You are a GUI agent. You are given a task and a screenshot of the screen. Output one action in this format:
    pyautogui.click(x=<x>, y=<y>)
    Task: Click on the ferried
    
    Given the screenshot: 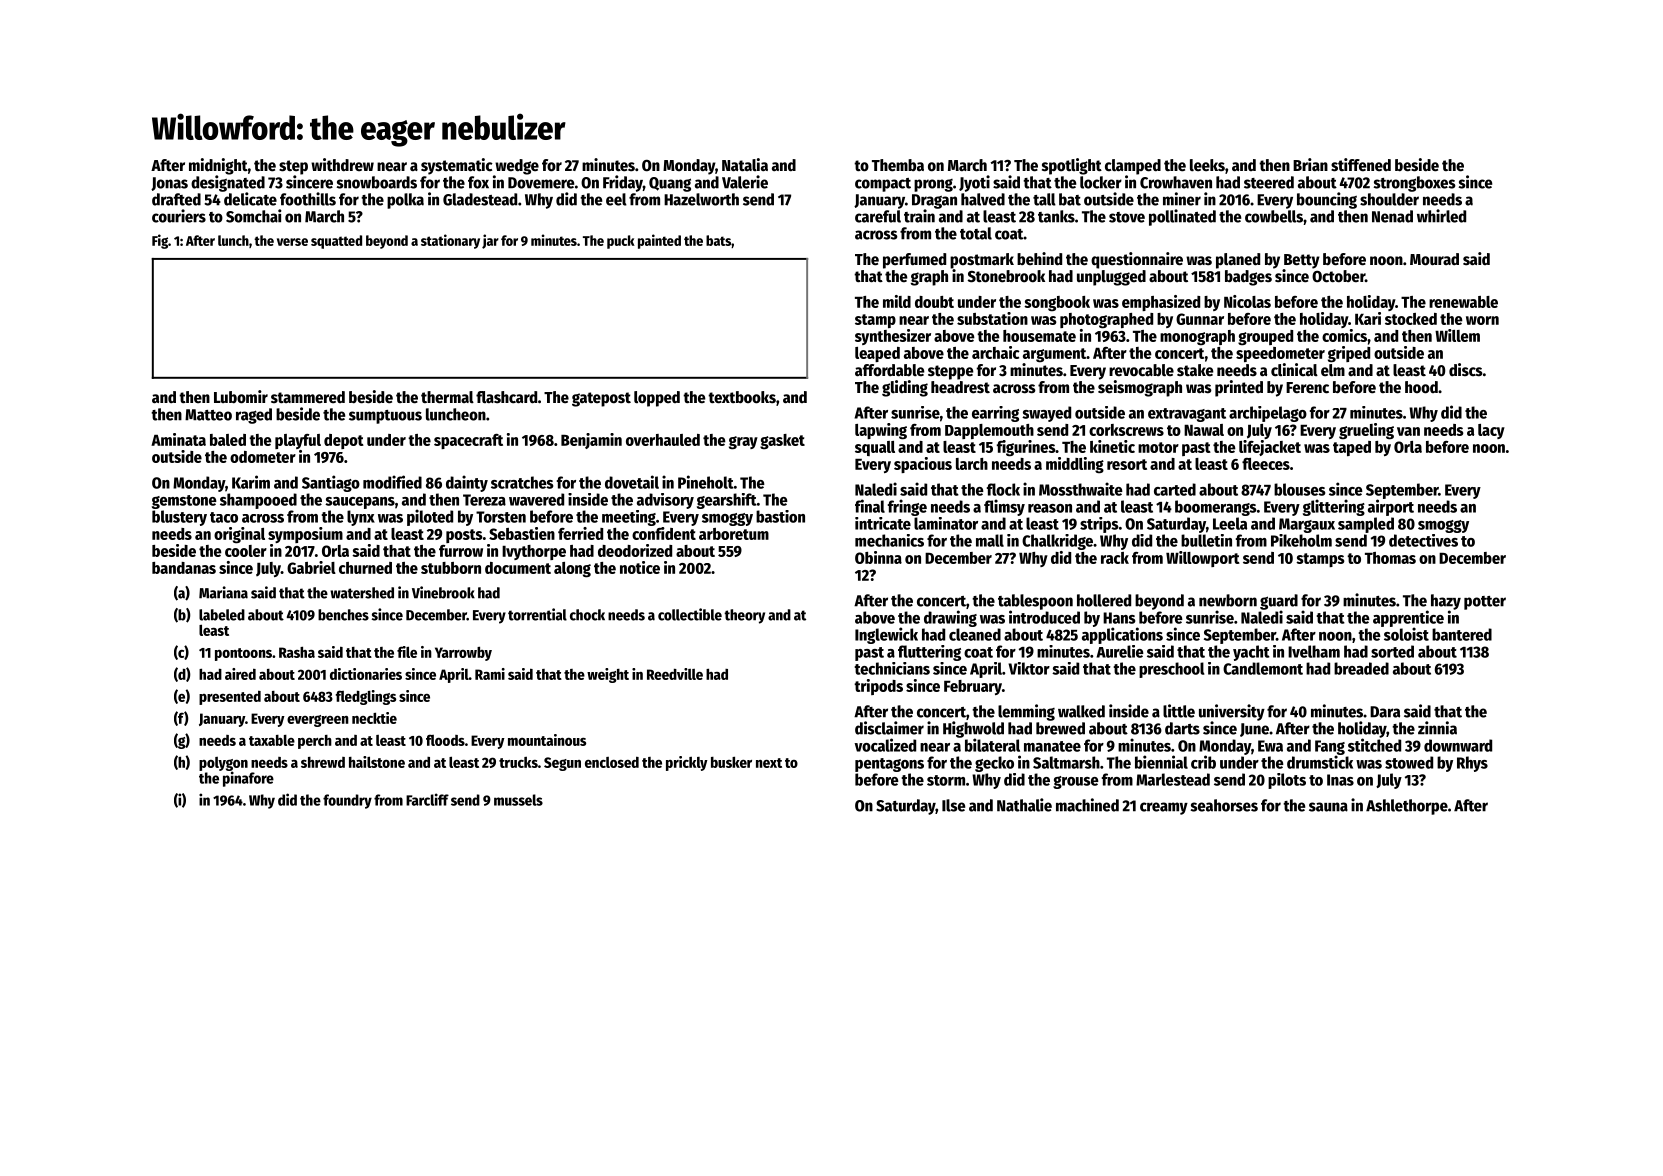 What is the action you would take?
    pyautogui.click(x=580, y=533)
